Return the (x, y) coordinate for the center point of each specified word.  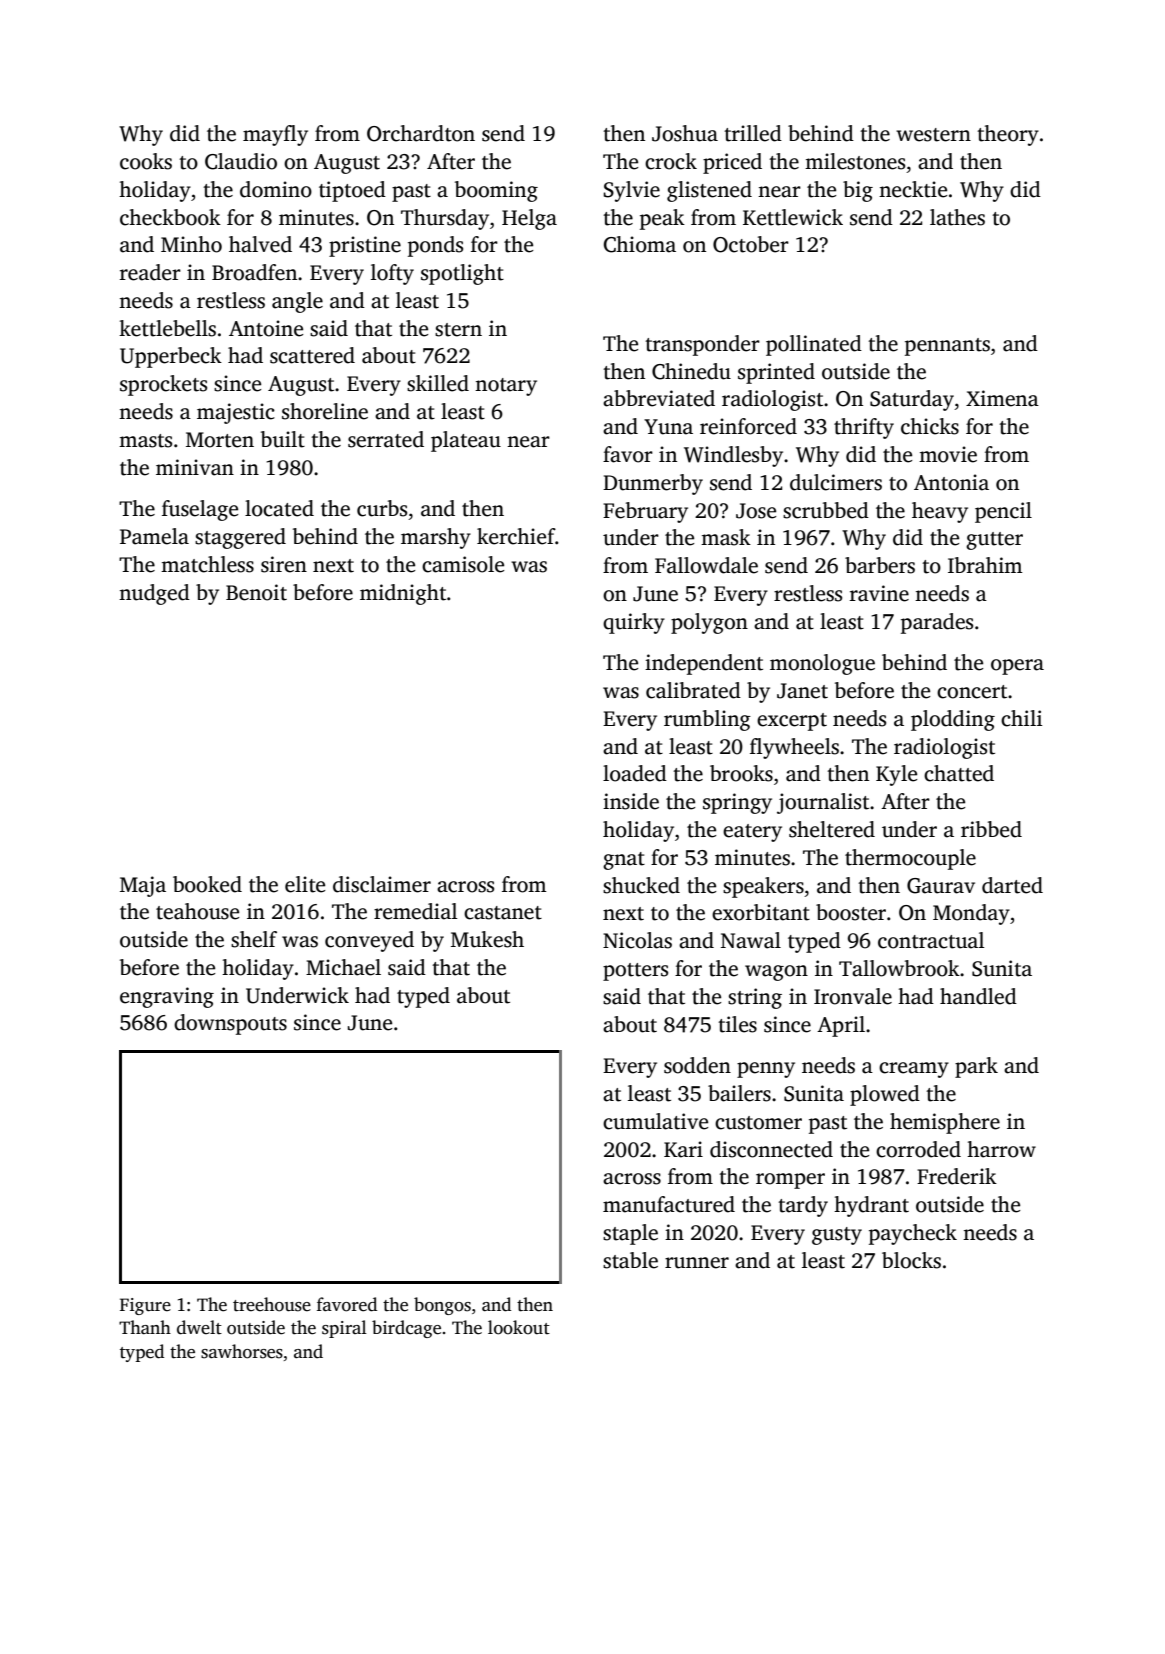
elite (305, 884)
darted (1012, 885)
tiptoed (352, 191)
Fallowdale (706, 565)
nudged (154, 594)
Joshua (685, 133)
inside (631, 801)
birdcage (406, 1329)
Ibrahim (985, 565)
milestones (855, 161)
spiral (344, 1329)
